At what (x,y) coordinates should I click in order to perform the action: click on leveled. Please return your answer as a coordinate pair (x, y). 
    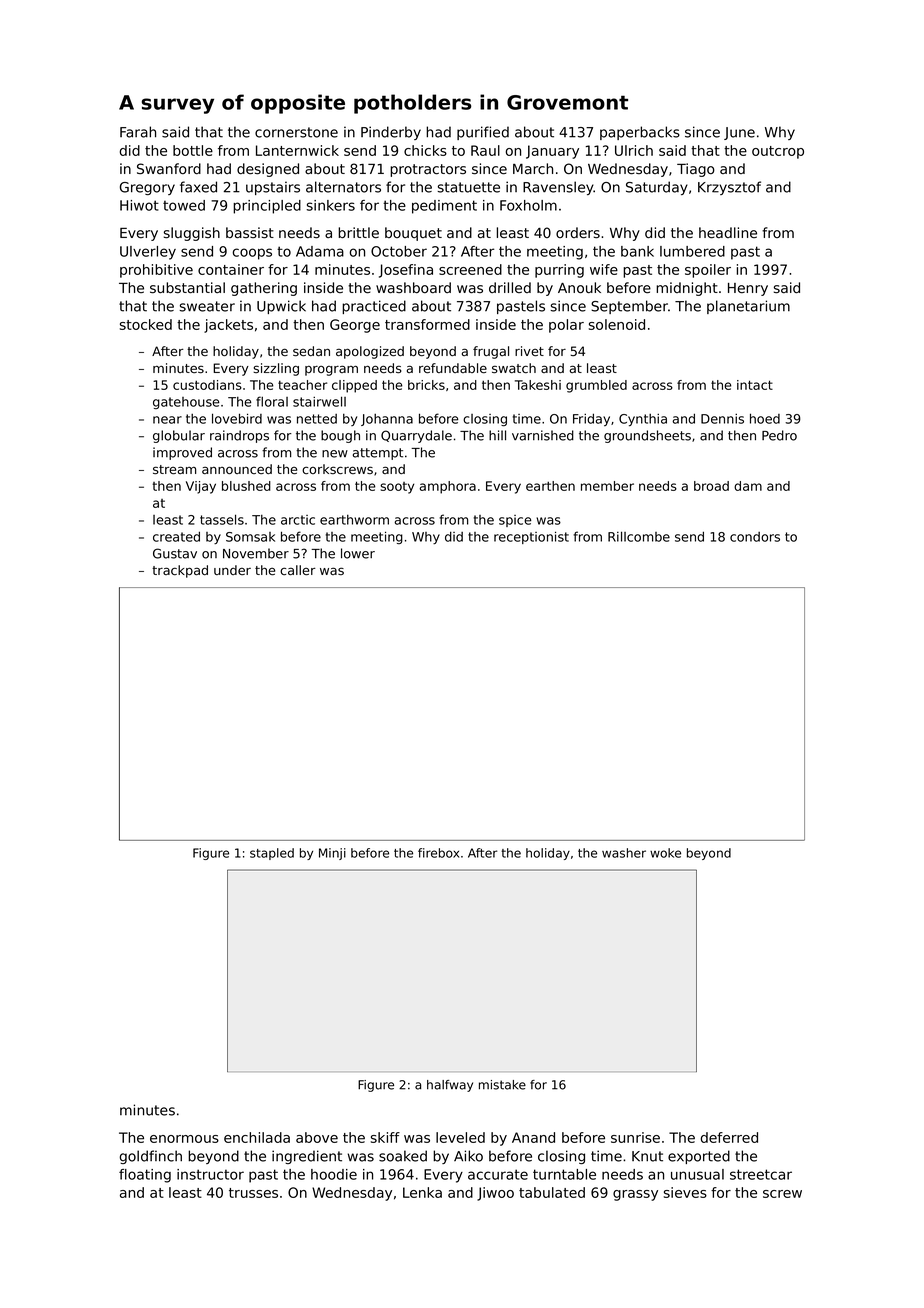
    Looking at the image, I should click on (460, 1137).
